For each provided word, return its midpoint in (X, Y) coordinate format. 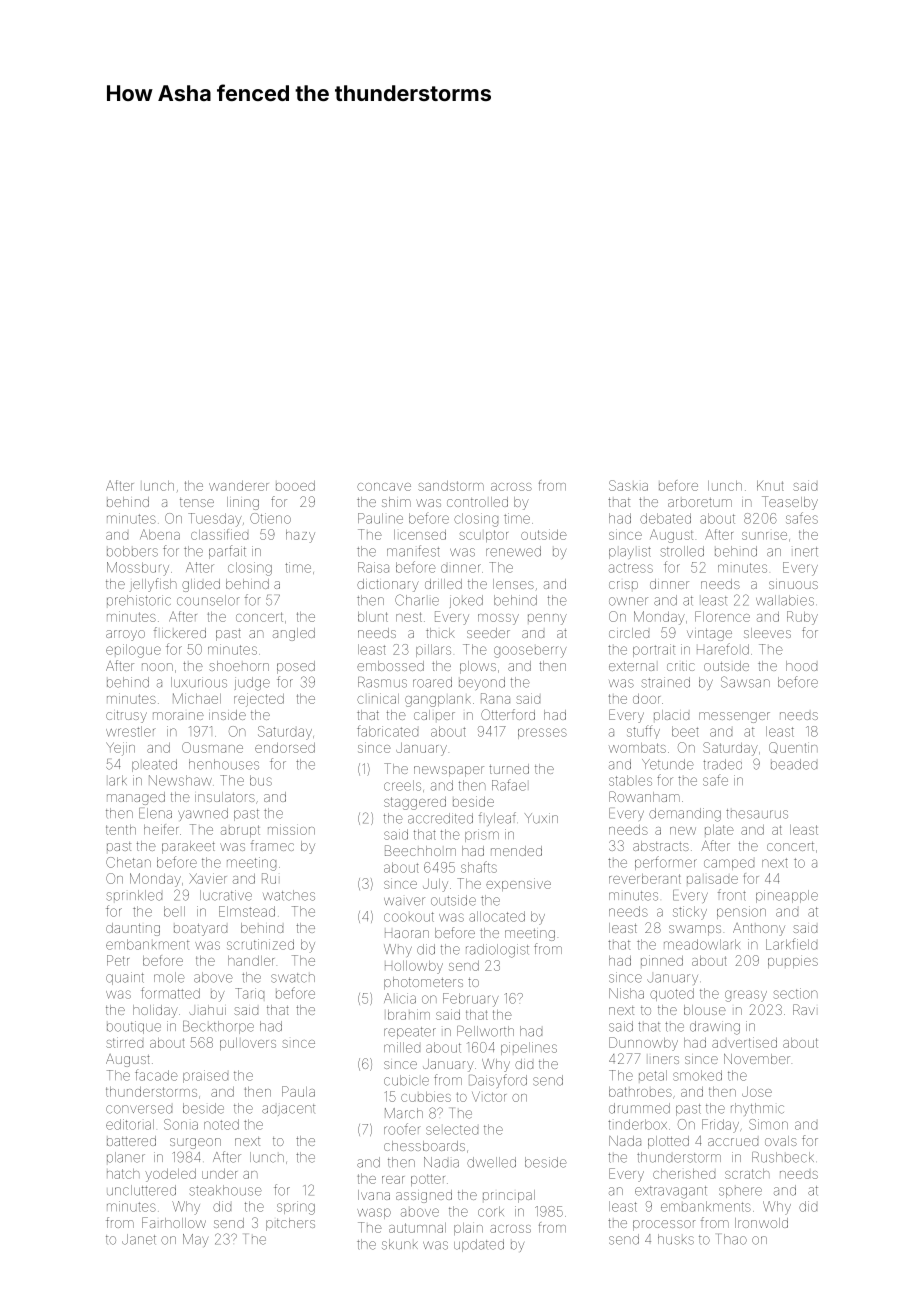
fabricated (387, 731)
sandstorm (451, 486)
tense (197, 502)
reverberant (645, 879)
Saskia (628, 485)
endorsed (285, 748)
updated (479, 1245)
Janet (139, 1239)
